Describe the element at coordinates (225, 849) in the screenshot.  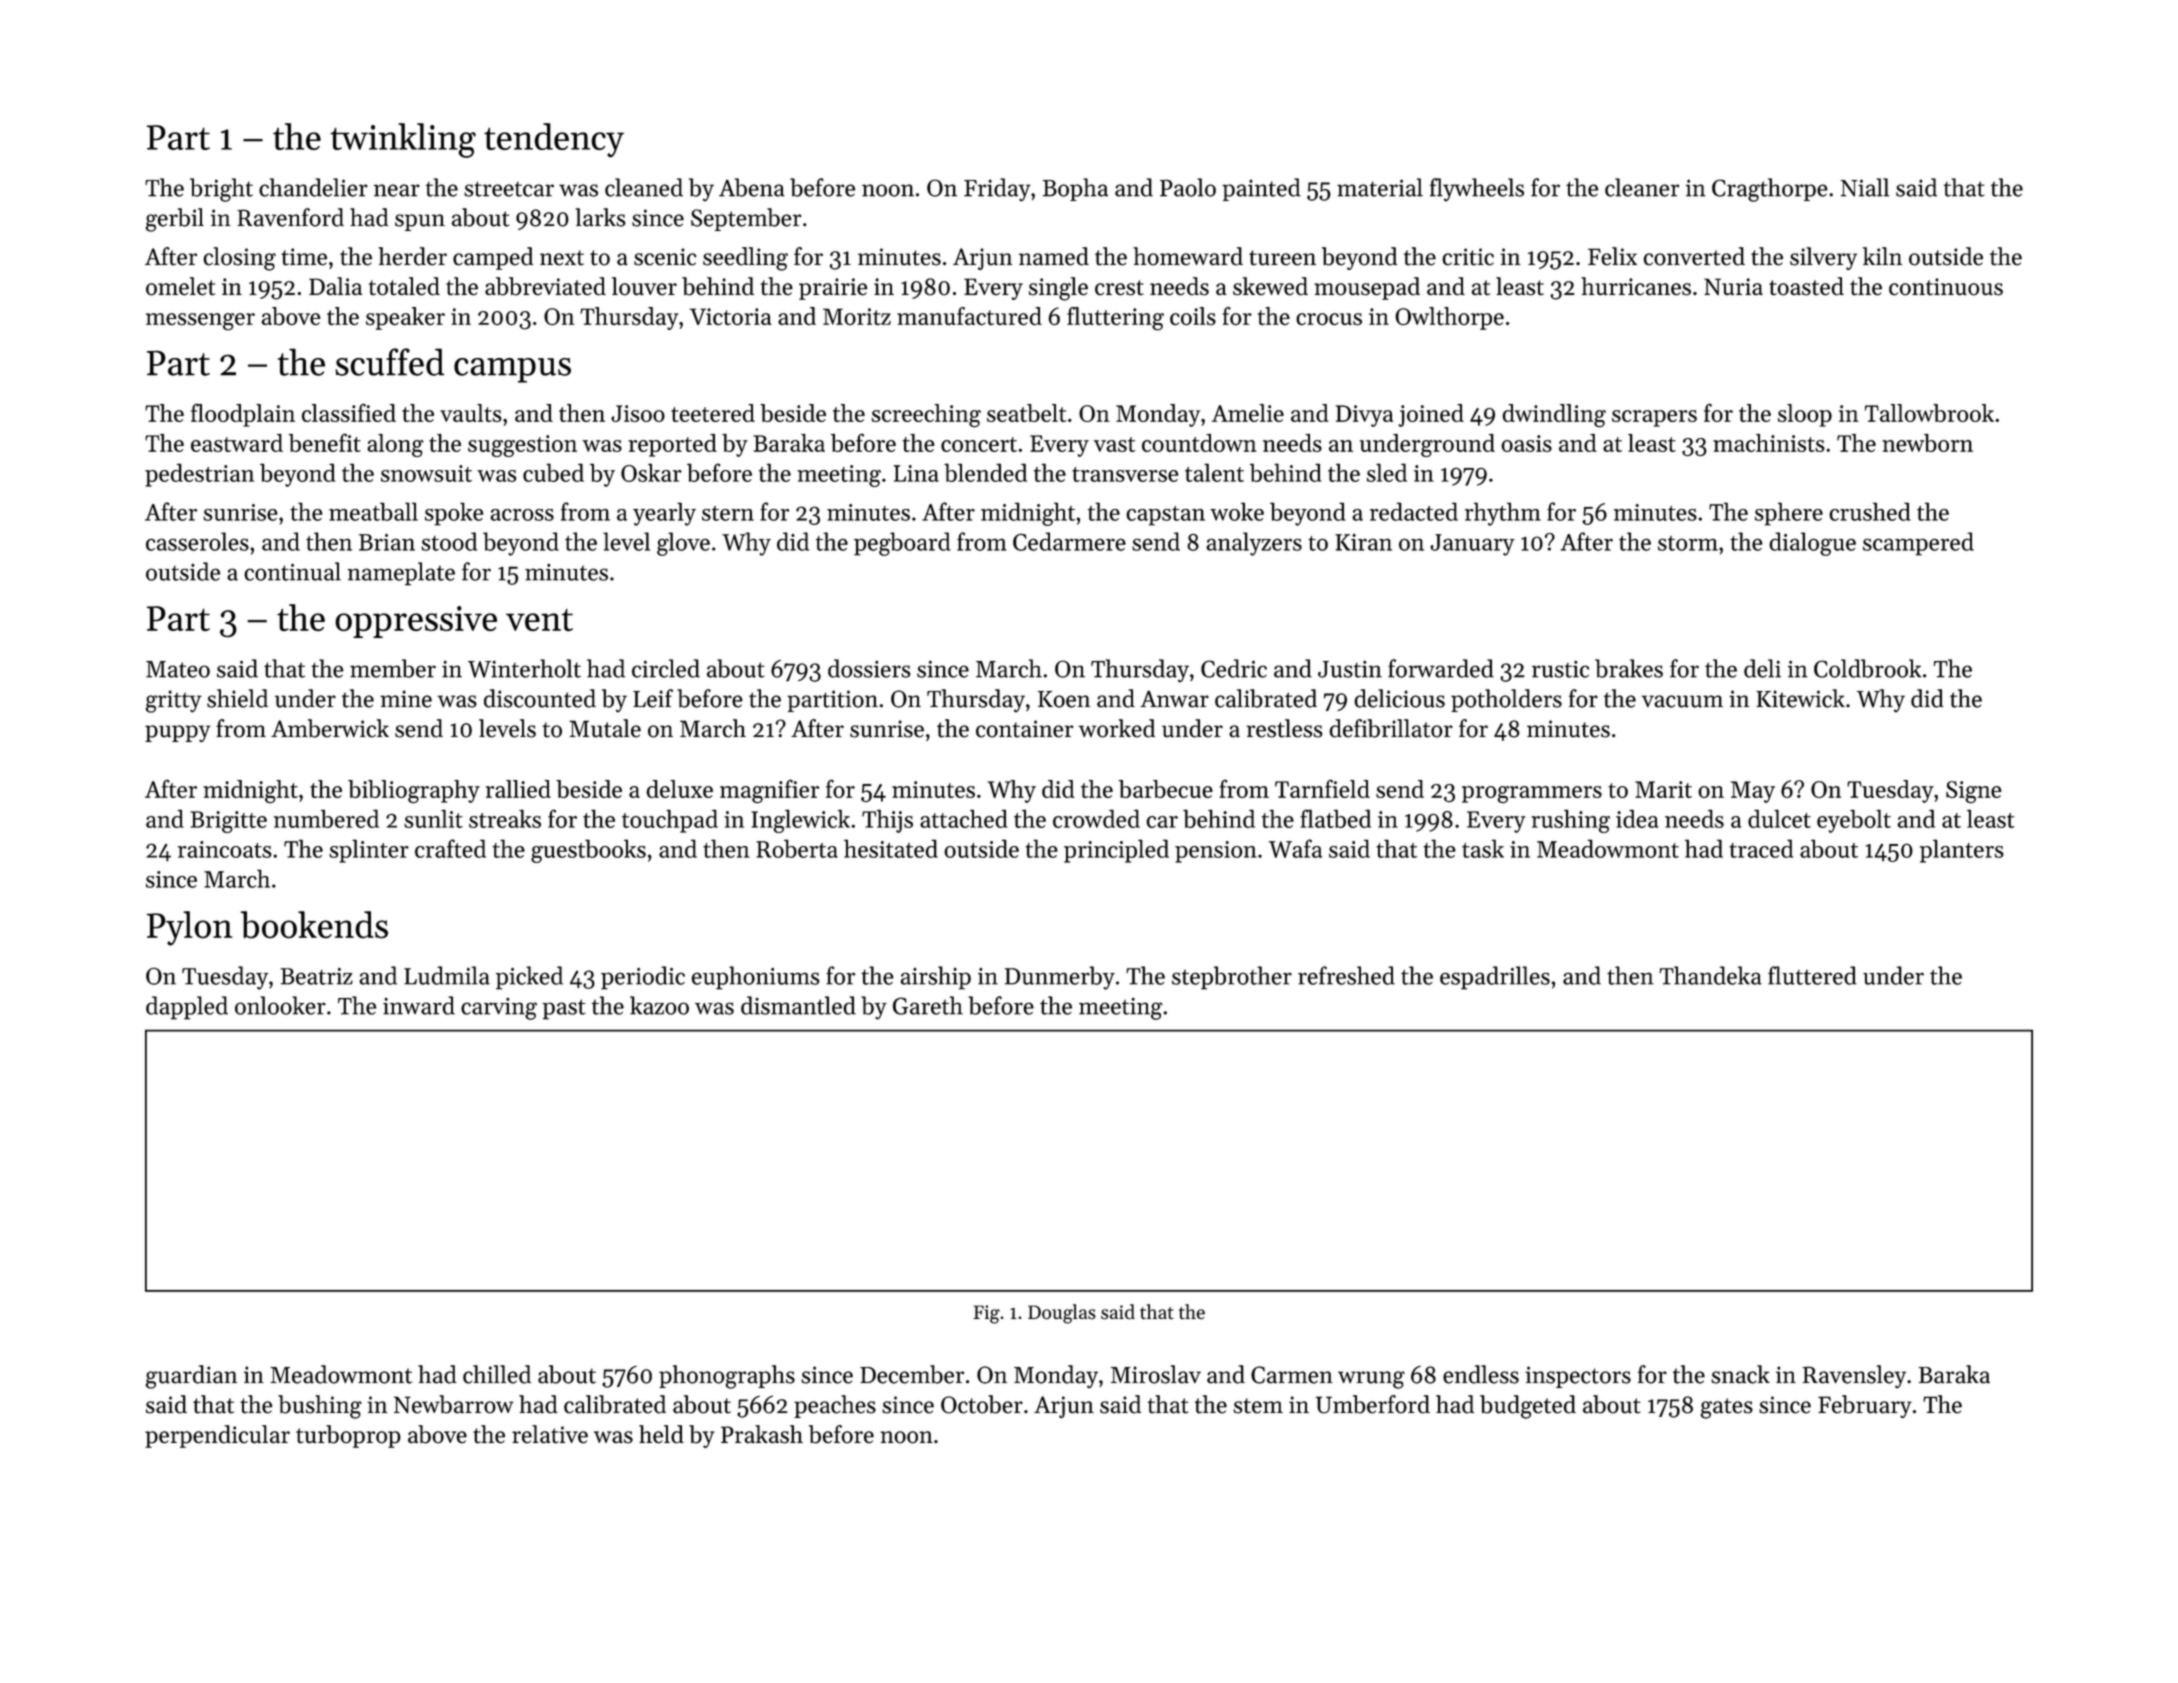
I see `raincoats` at that location.
